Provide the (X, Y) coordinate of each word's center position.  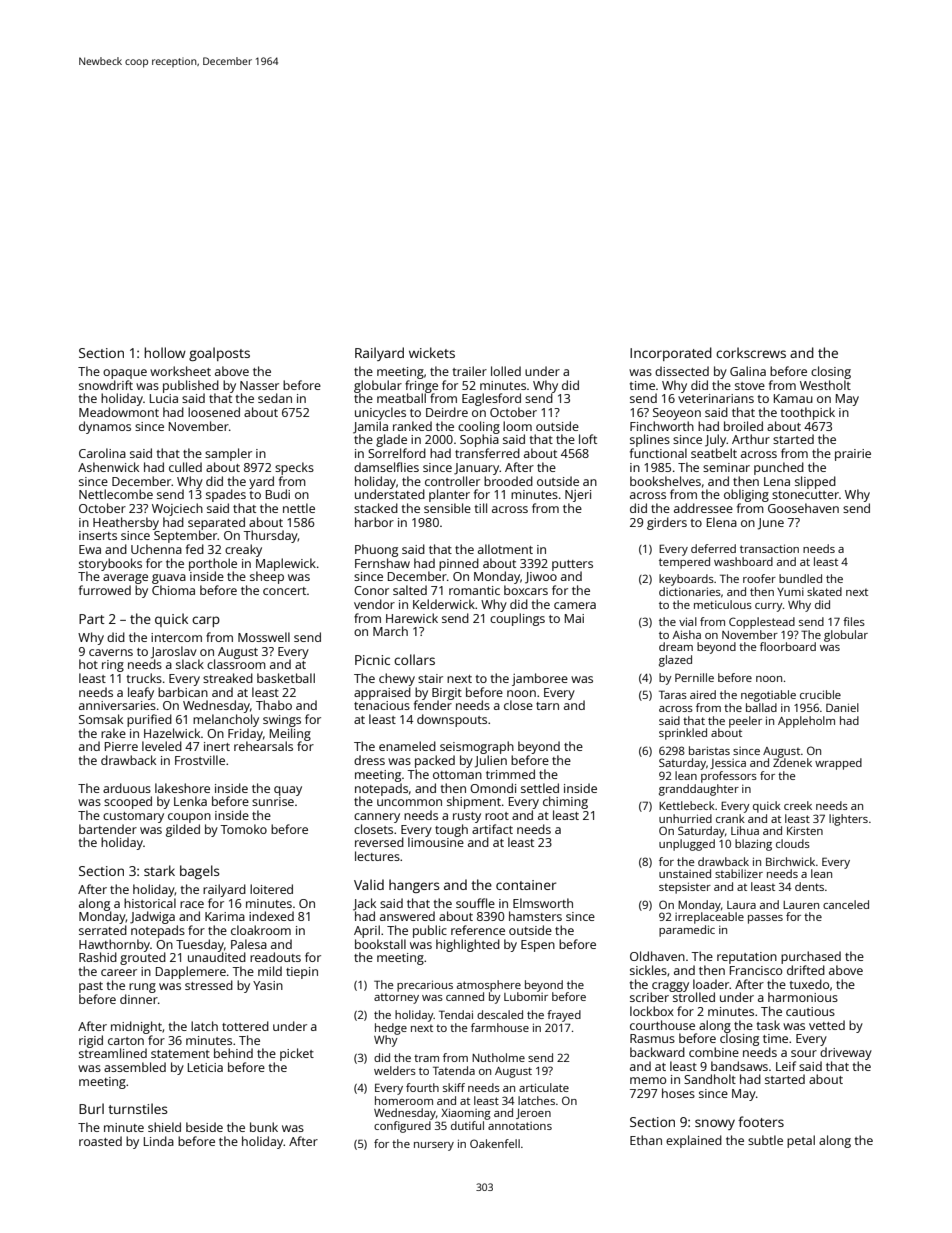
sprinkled (683, 734)
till (481, 508)
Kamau (793, 398)
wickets (432, 352)
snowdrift (106, 385)
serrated (103, 930)
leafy (141, 693)
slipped (815, 482)
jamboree (540, 679)
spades (226, 495)
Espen (538, 946)
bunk (264, 1127)
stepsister (685, 888)
